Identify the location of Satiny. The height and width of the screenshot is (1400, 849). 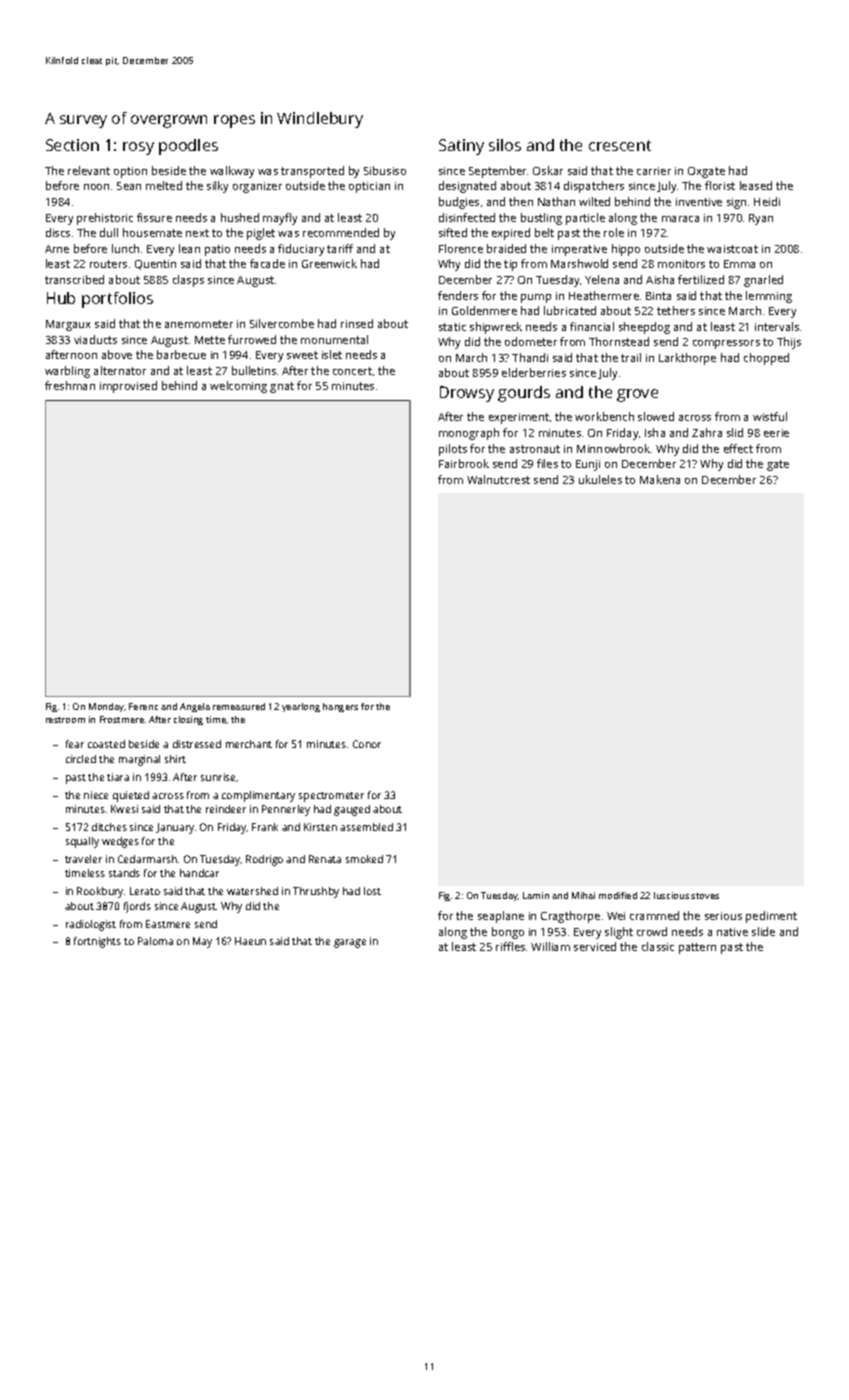
(461, 147).
